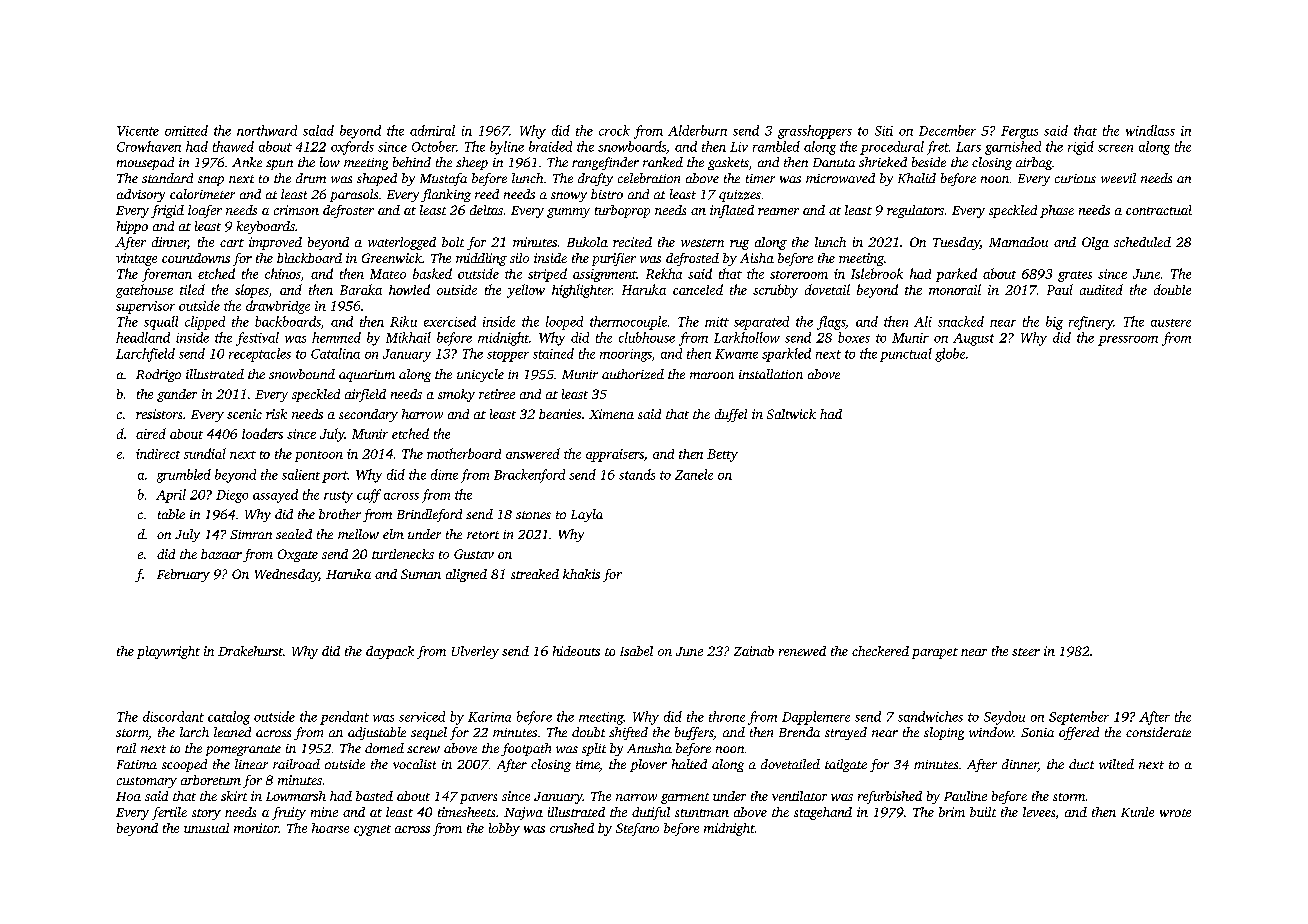 Image resolution: width=1308 pixels, height=924 pixels. What do you see at coordinates (318, 130) in the screenshot?
I see `salad` at bounding box center [318, 130].
